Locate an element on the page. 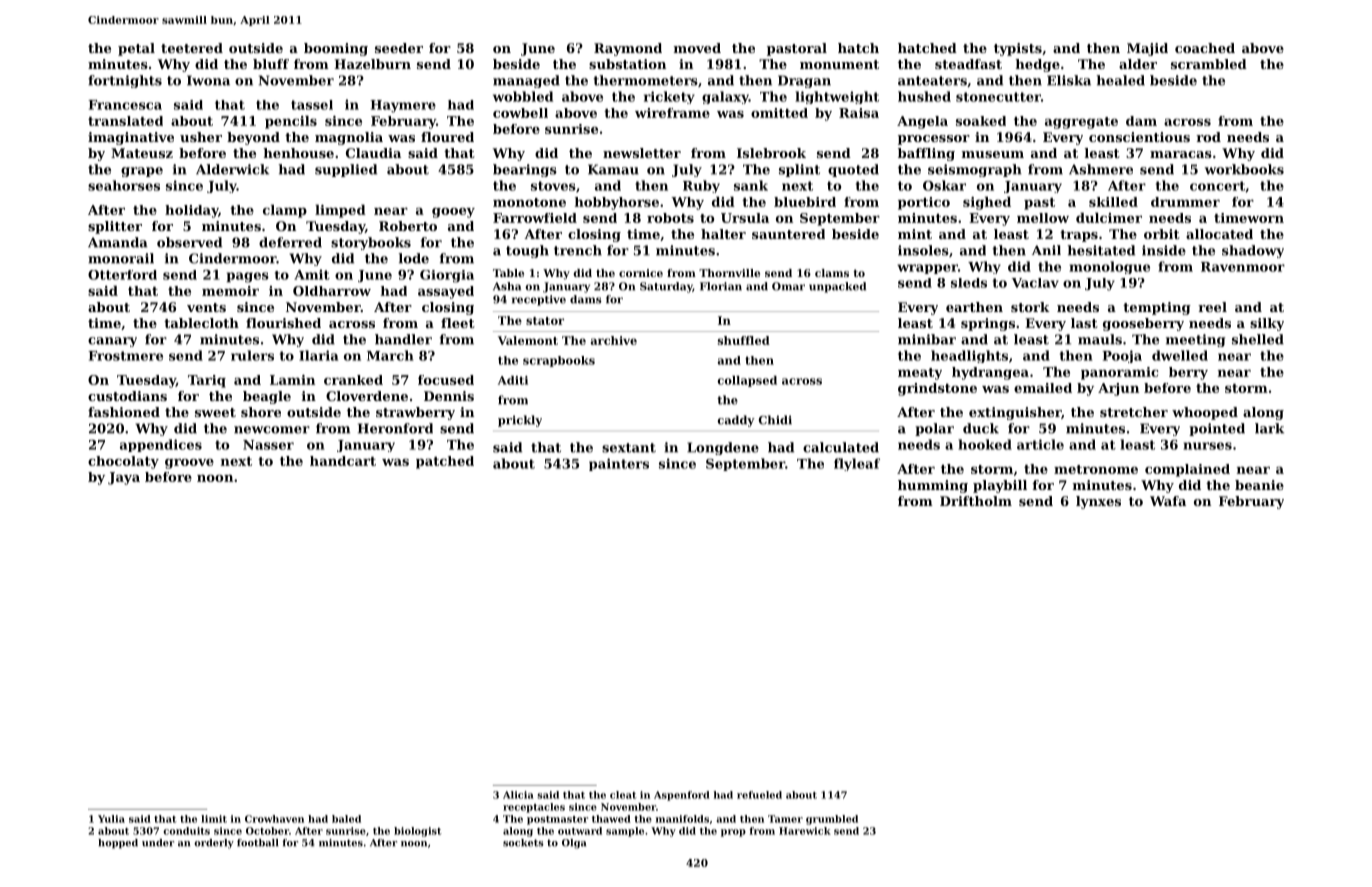 The height and width of the document is (887, 1372). bluff is located at coordinates (271, 64).
